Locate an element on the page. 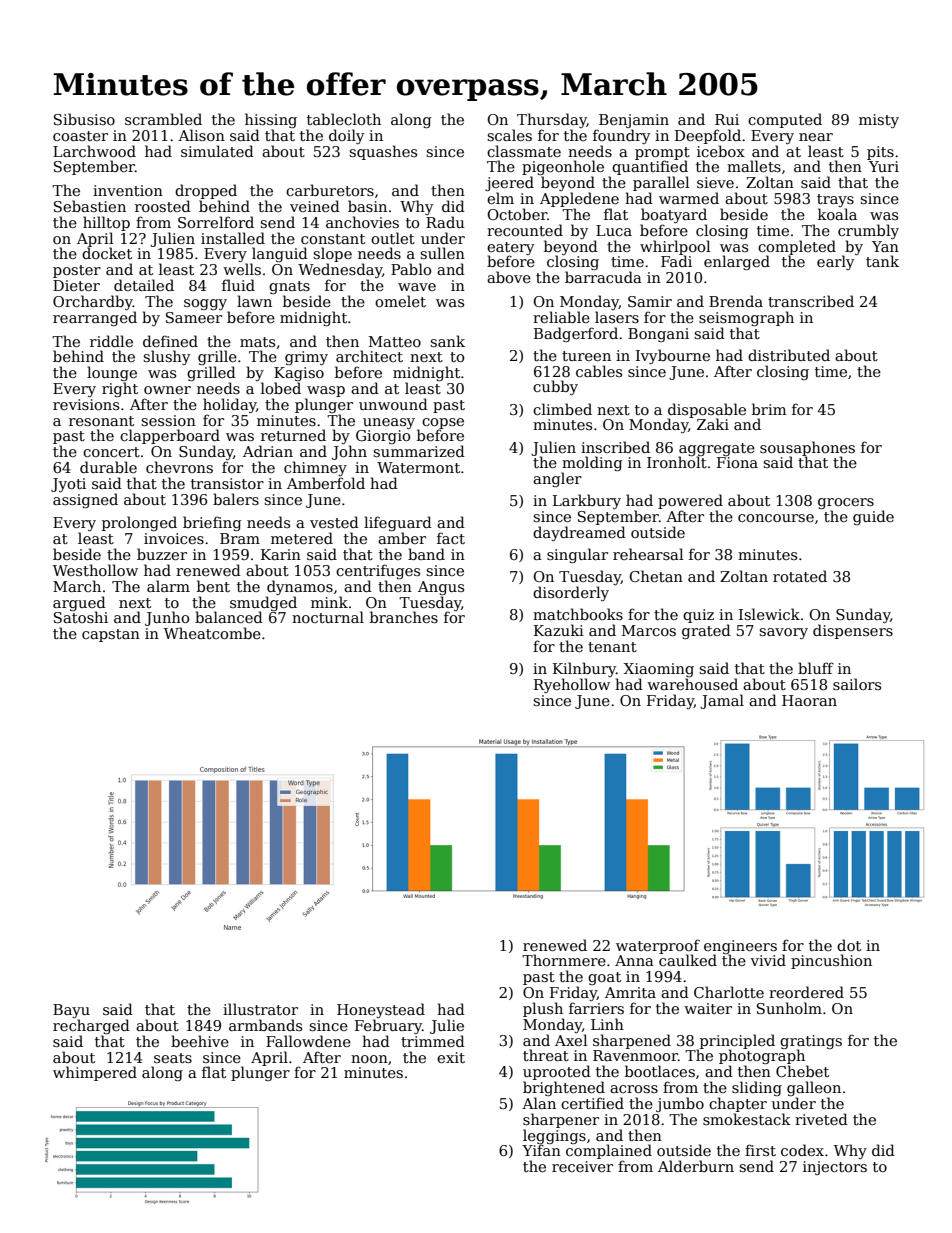 The image size is (952, 1233). dot is located at coordinates (849, 945).
